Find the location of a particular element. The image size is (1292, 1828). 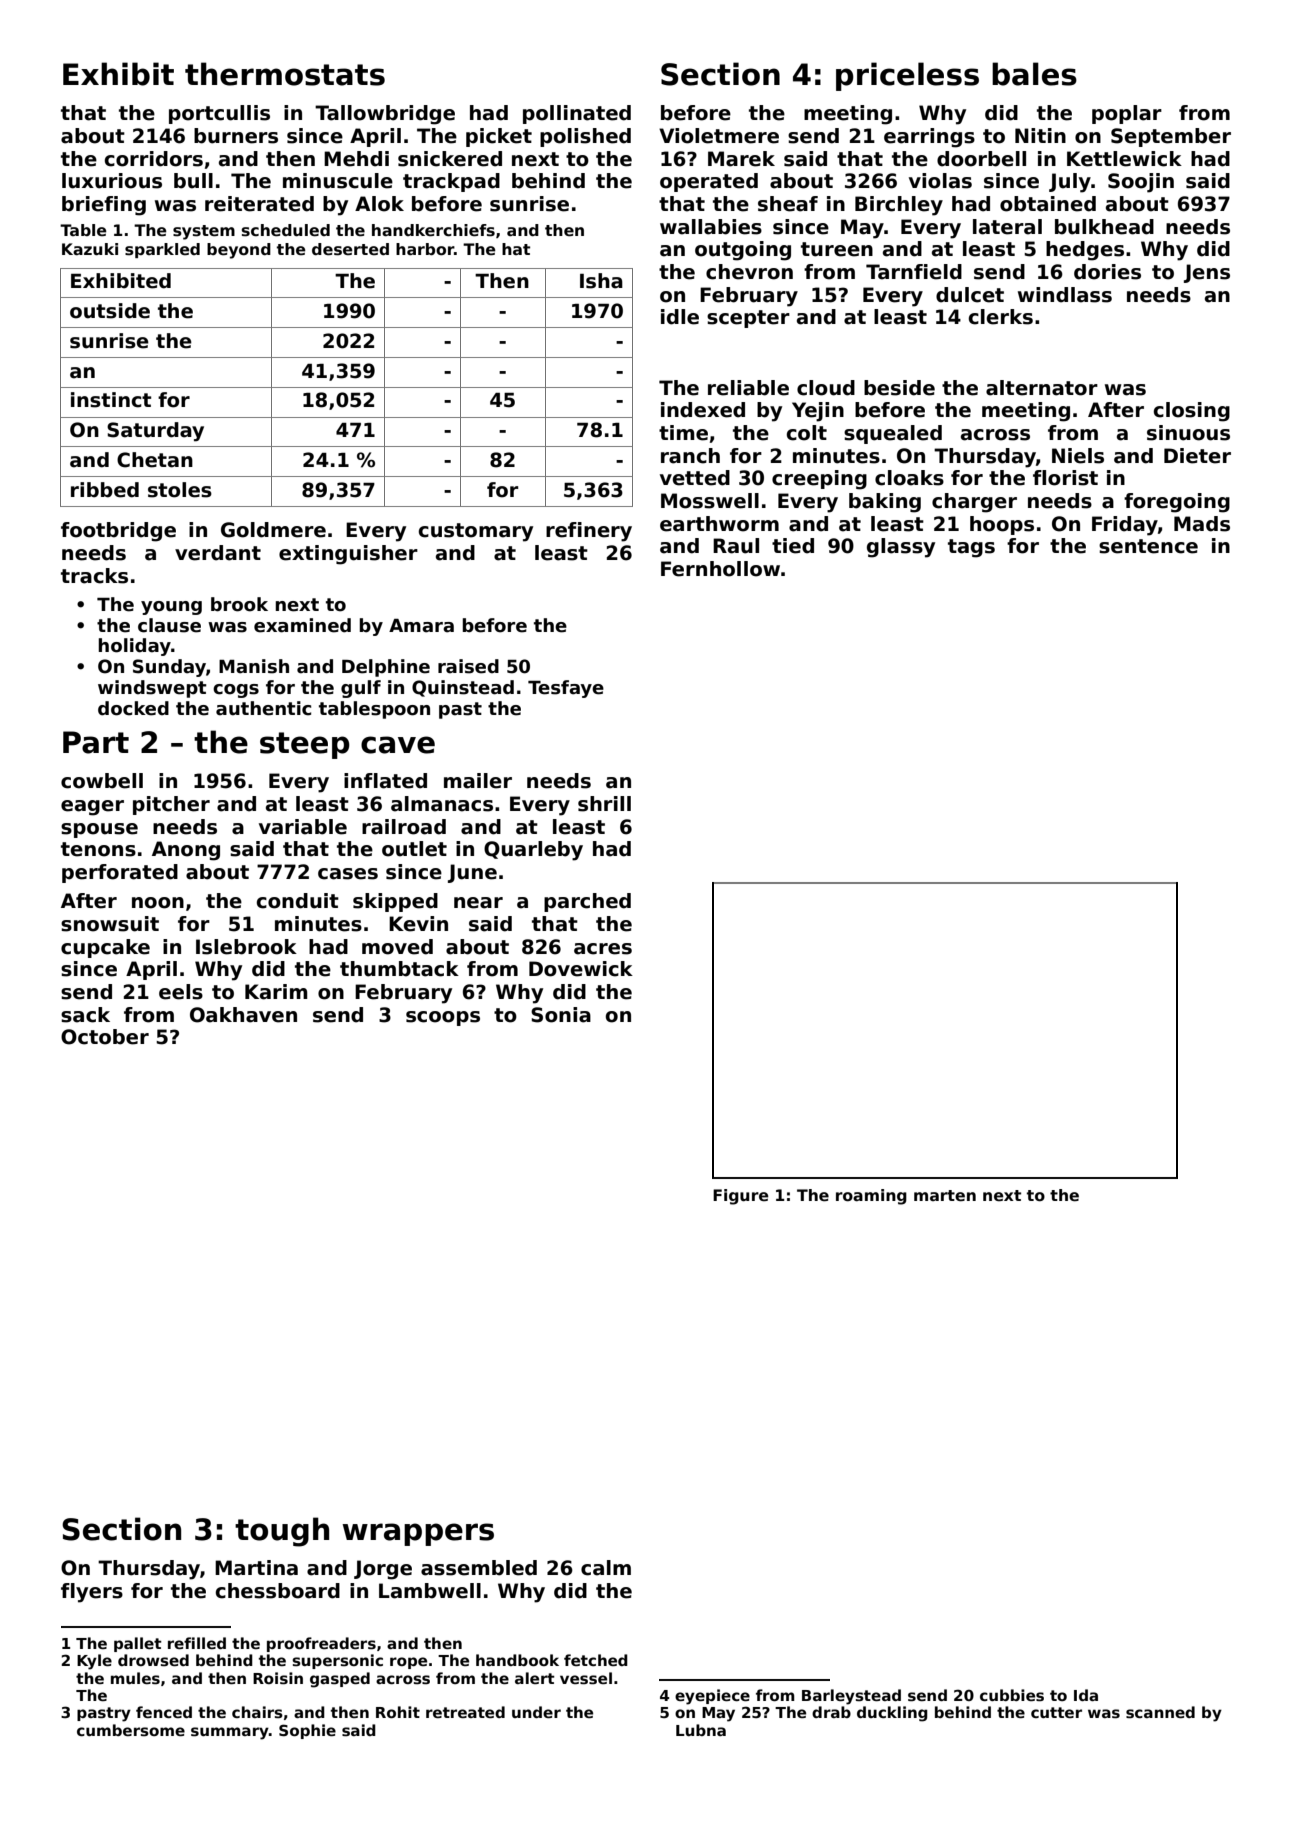

Oakhaven is located at coordinates (243, 1015).
